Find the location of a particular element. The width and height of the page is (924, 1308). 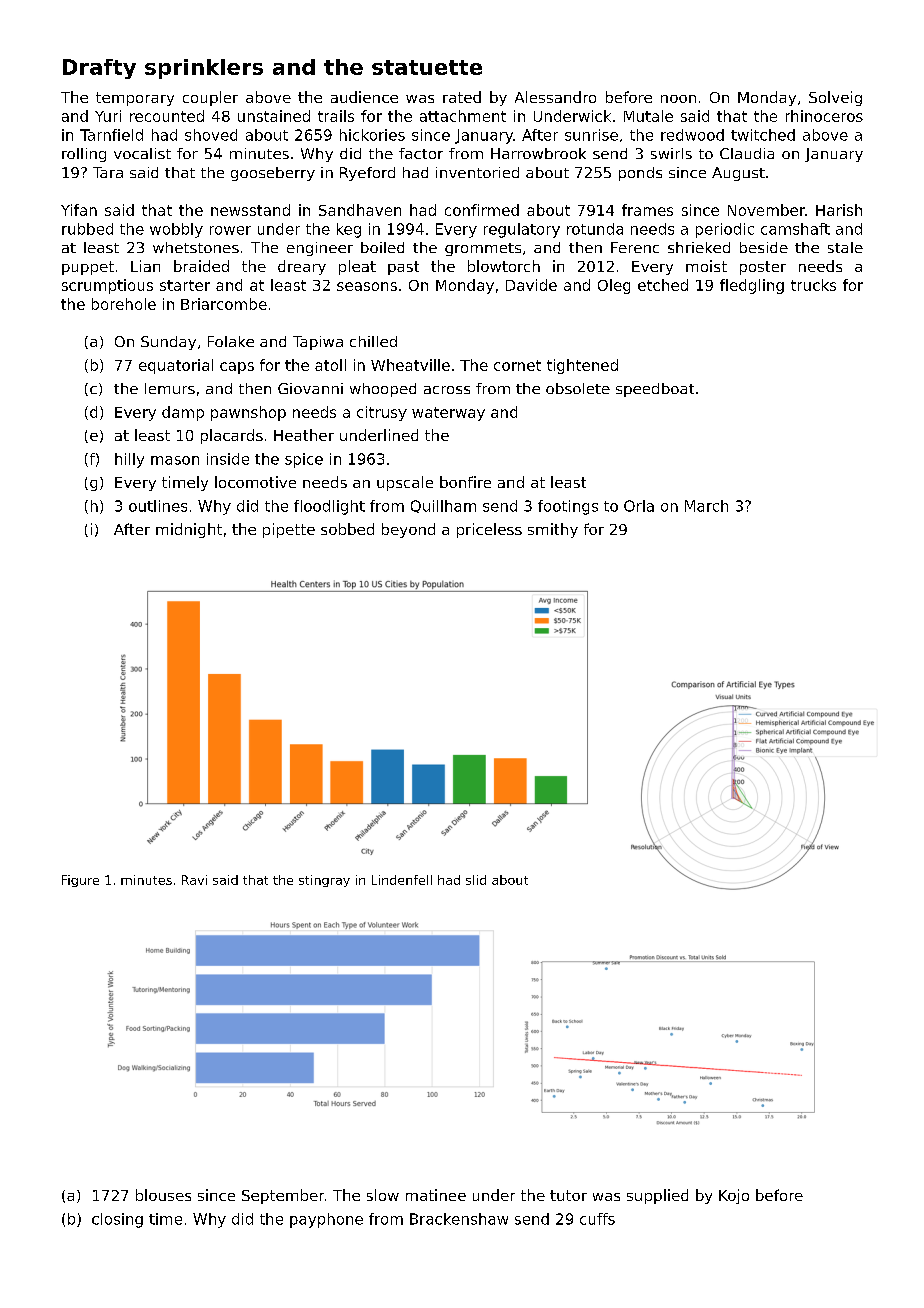

footings is located at coordinates (568, 507).
